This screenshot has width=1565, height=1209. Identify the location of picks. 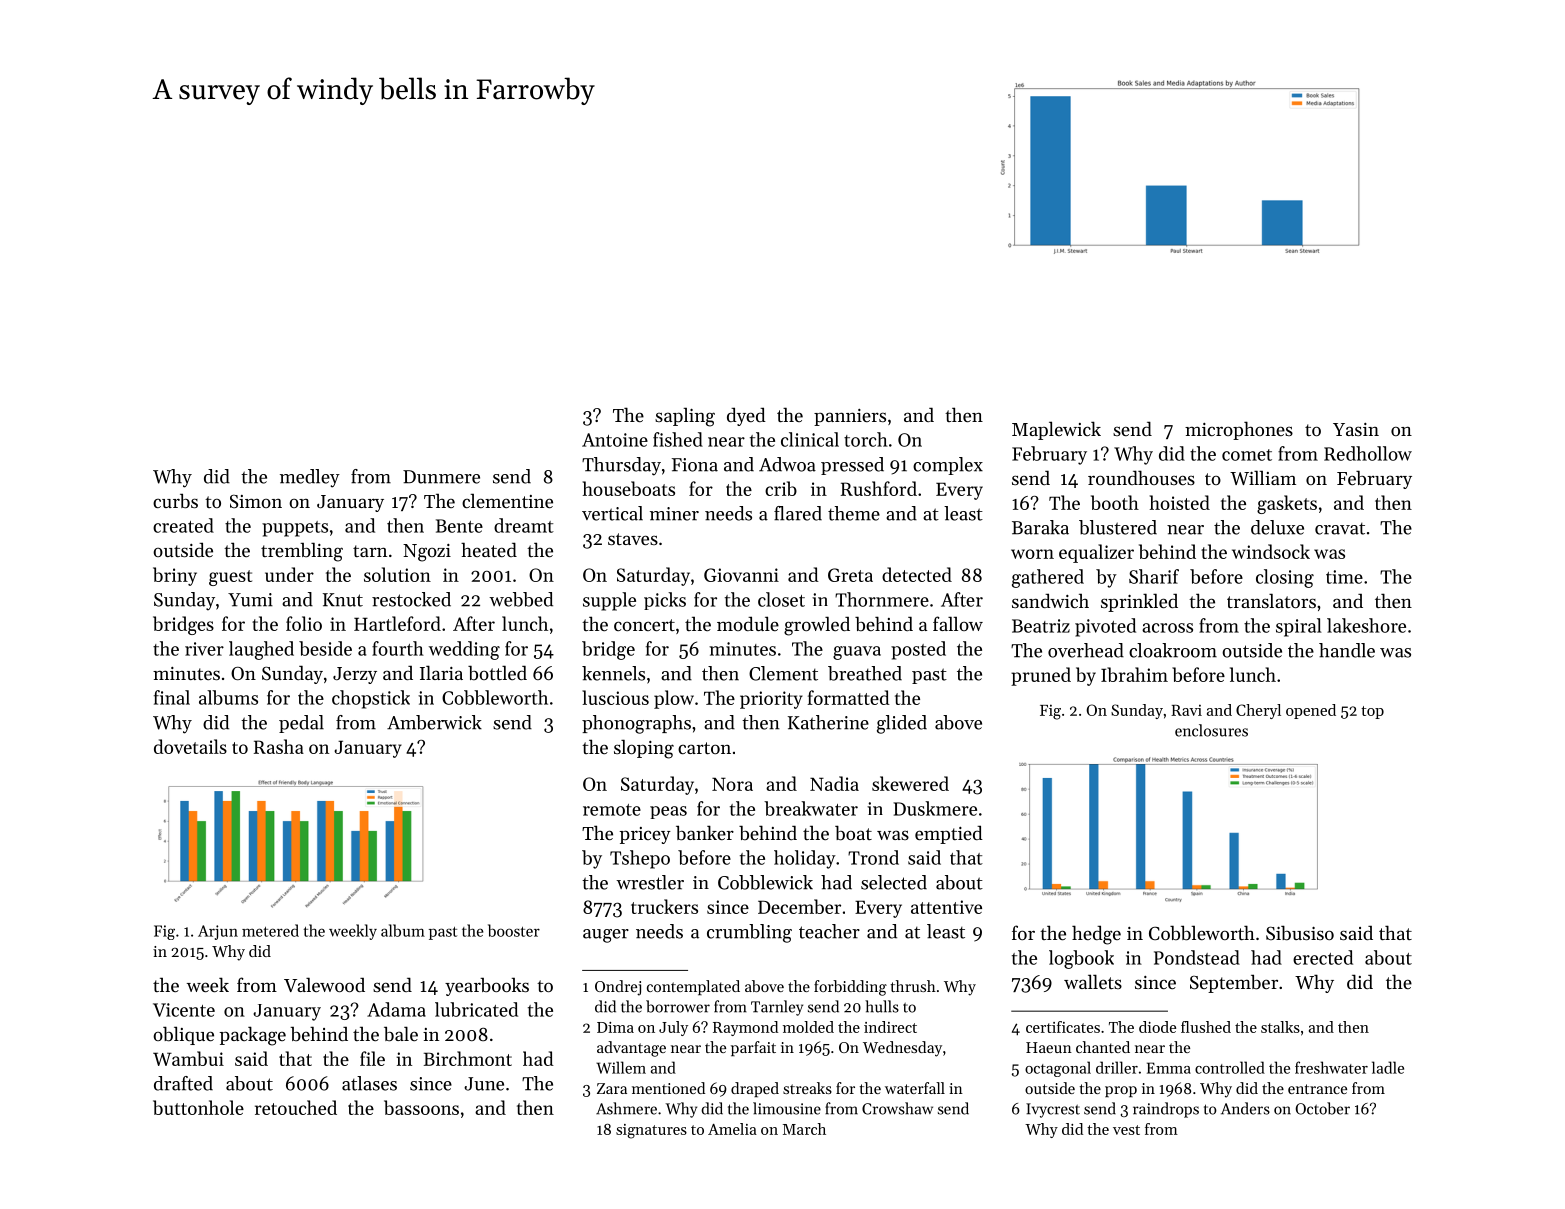
(665, 601).
